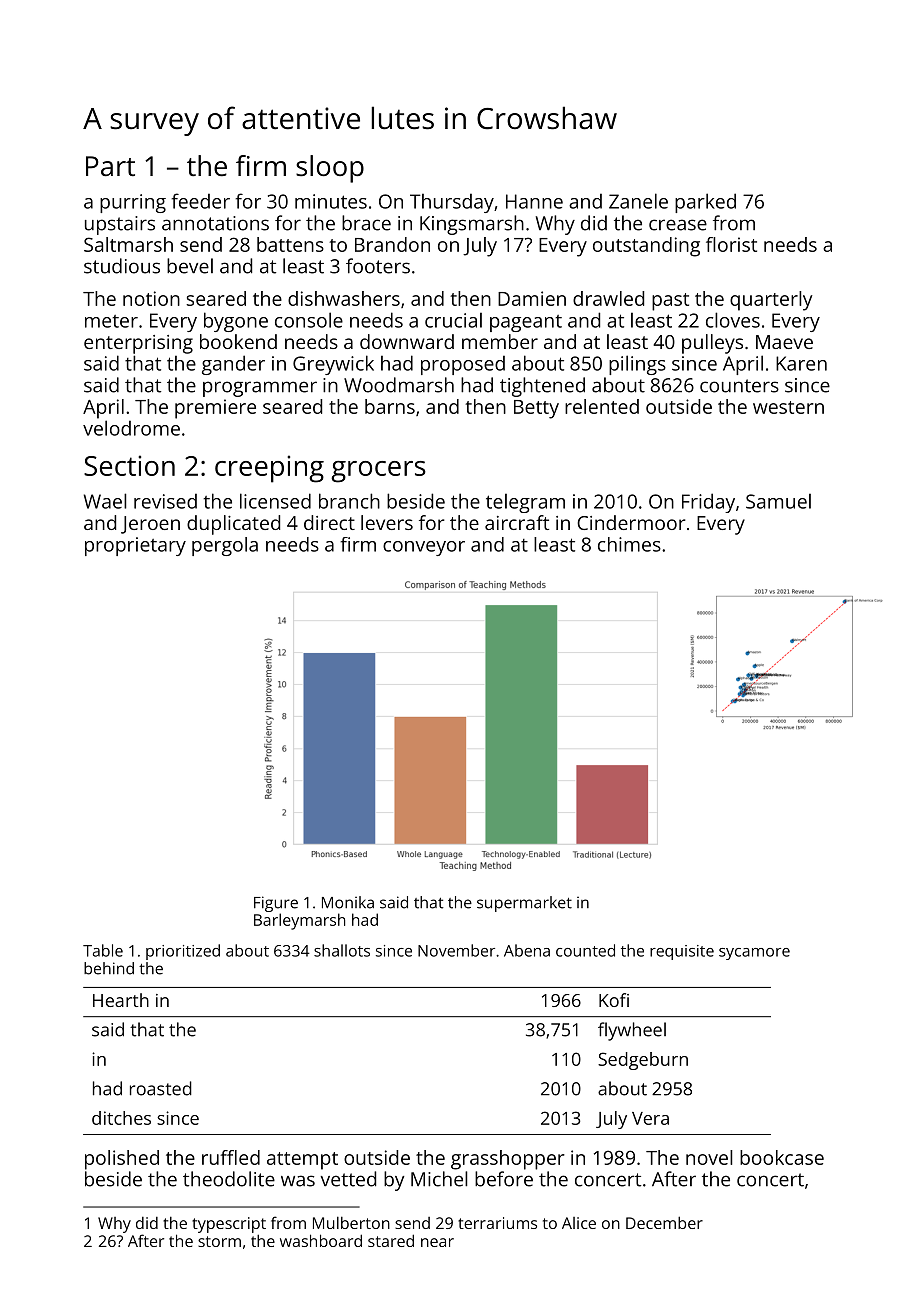  What do you see at coordinates (201, 201) in the screenshot?
I see `feeder` at bounding box center [201, 201].
